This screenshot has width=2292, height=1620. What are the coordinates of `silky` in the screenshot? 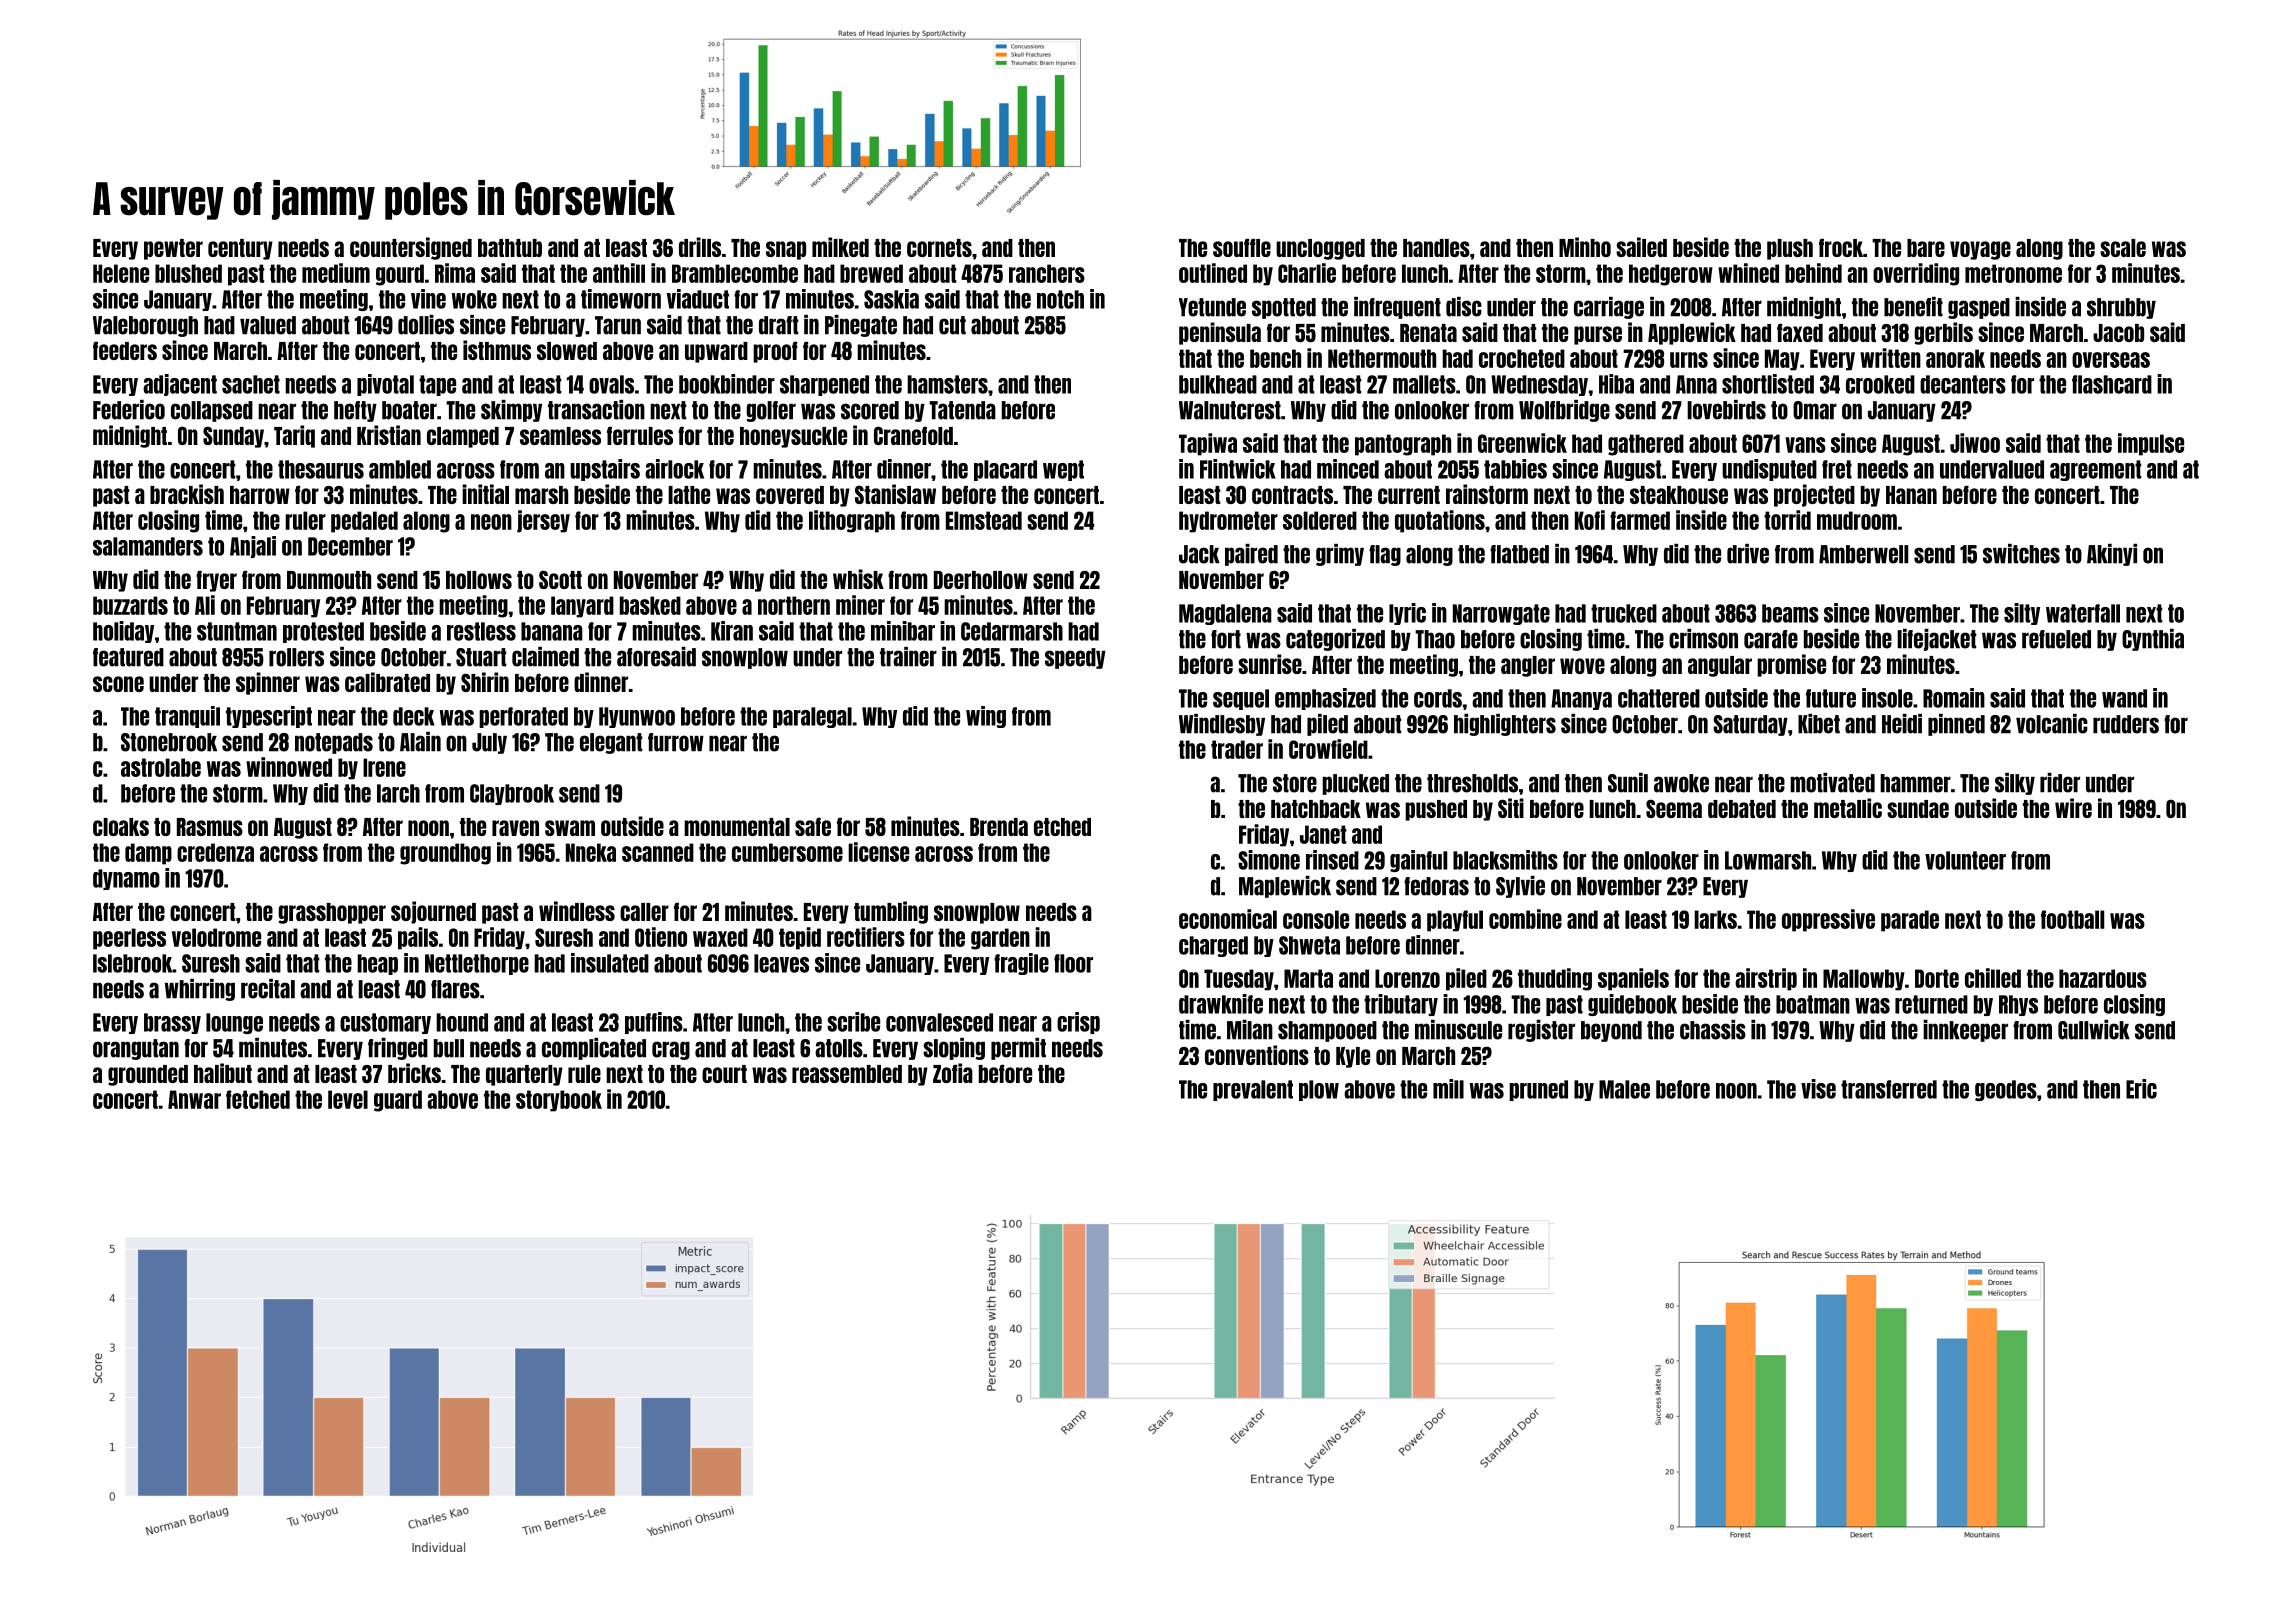 It's located at (2015, 784).
